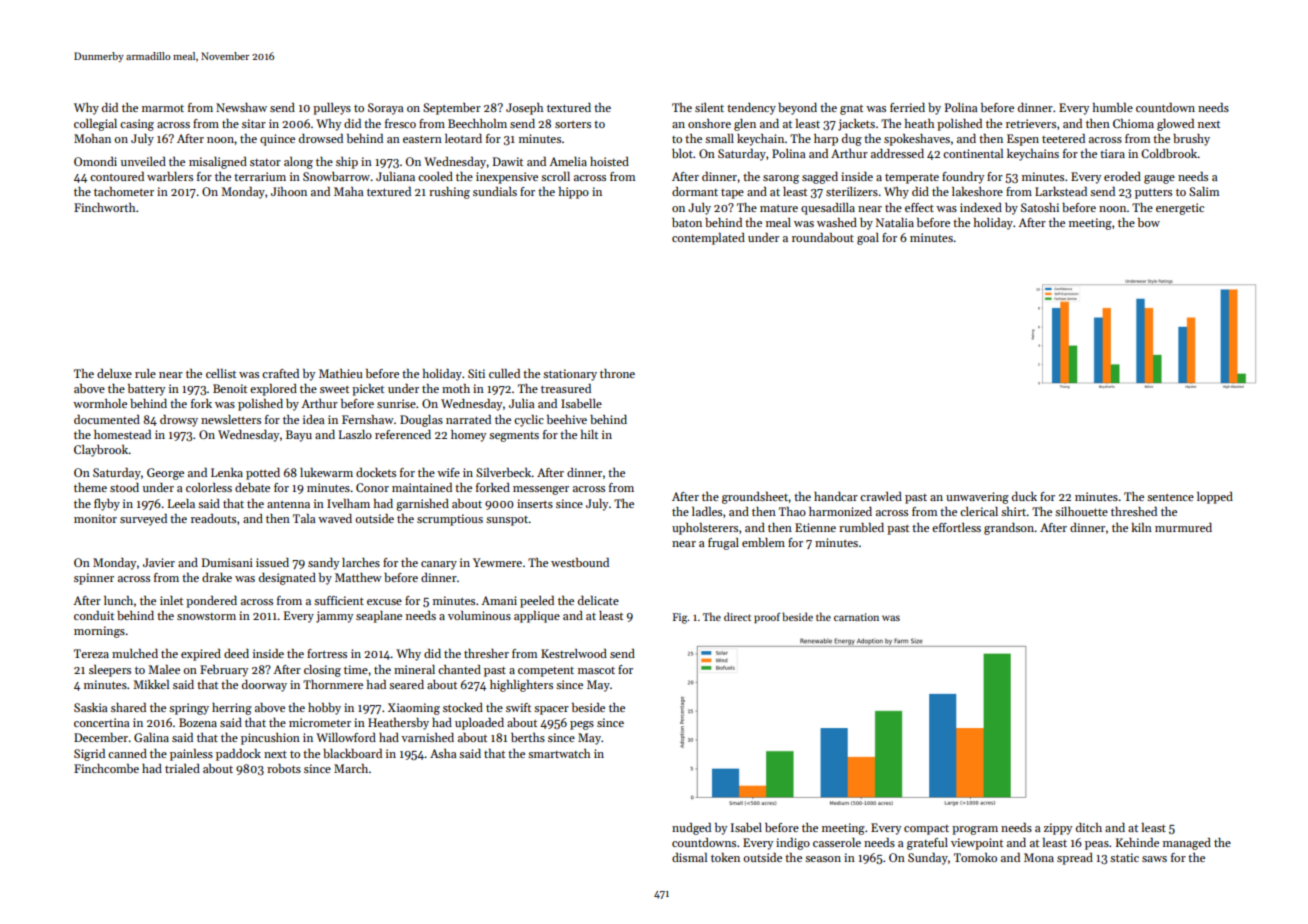  What do you see at coordinates (881, 496) in the screenshot?
I see `crawled` at bounding box center [881, 496].
